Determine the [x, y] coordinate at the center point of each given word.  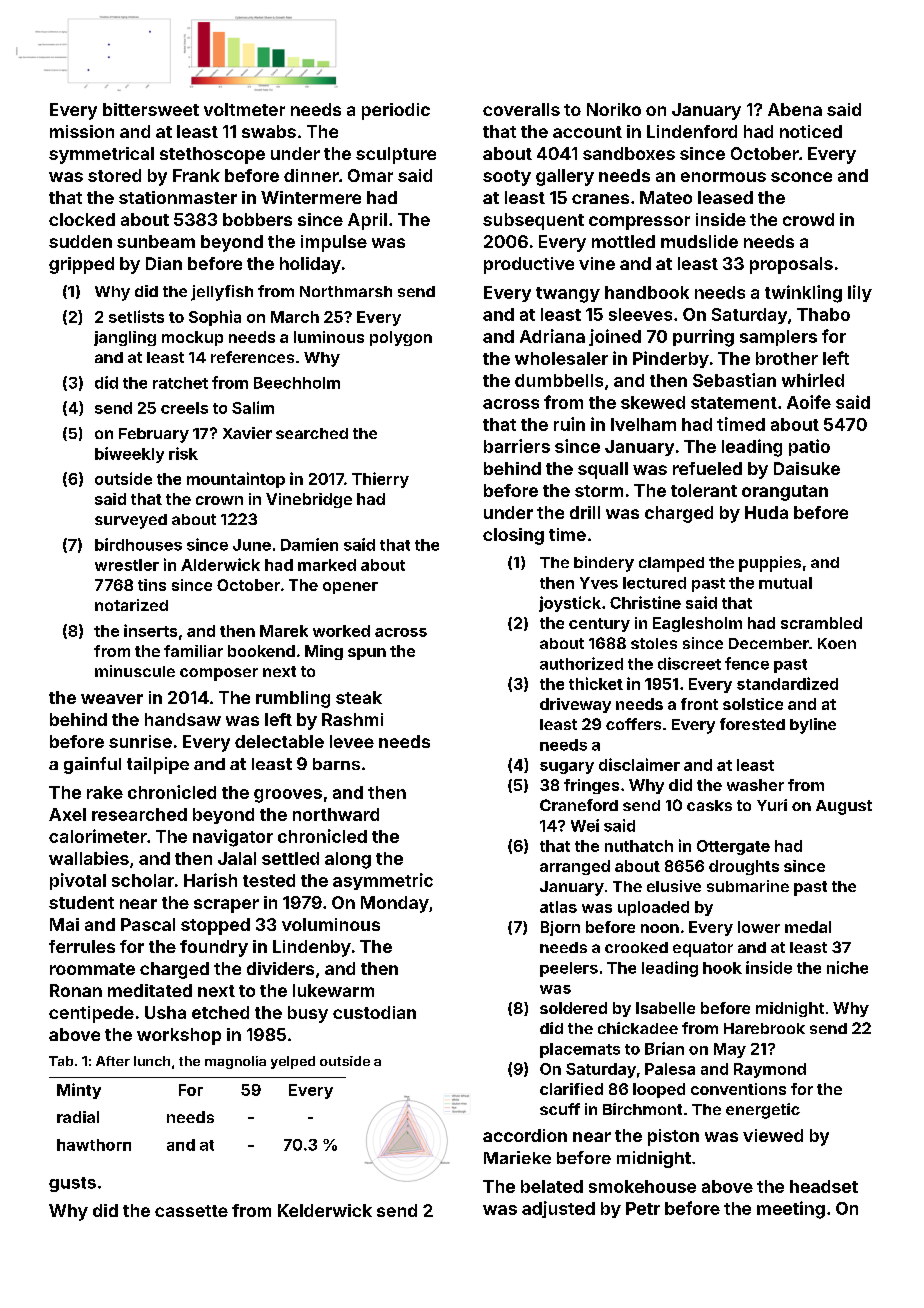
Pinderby [671, 359]
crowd [808, 219]
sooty [507, 178]
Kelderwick [325, 1210]
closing [513, 536]
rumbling [293, 699]
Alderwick [220, 564]
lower [759, 927]
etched [220, 1012]
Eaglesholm [697, 624]
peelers [569, 969]
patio [809, 447]
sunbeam [156, 241]
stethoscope [212, 155]
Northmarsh [346, 291]
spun [367, 654]
